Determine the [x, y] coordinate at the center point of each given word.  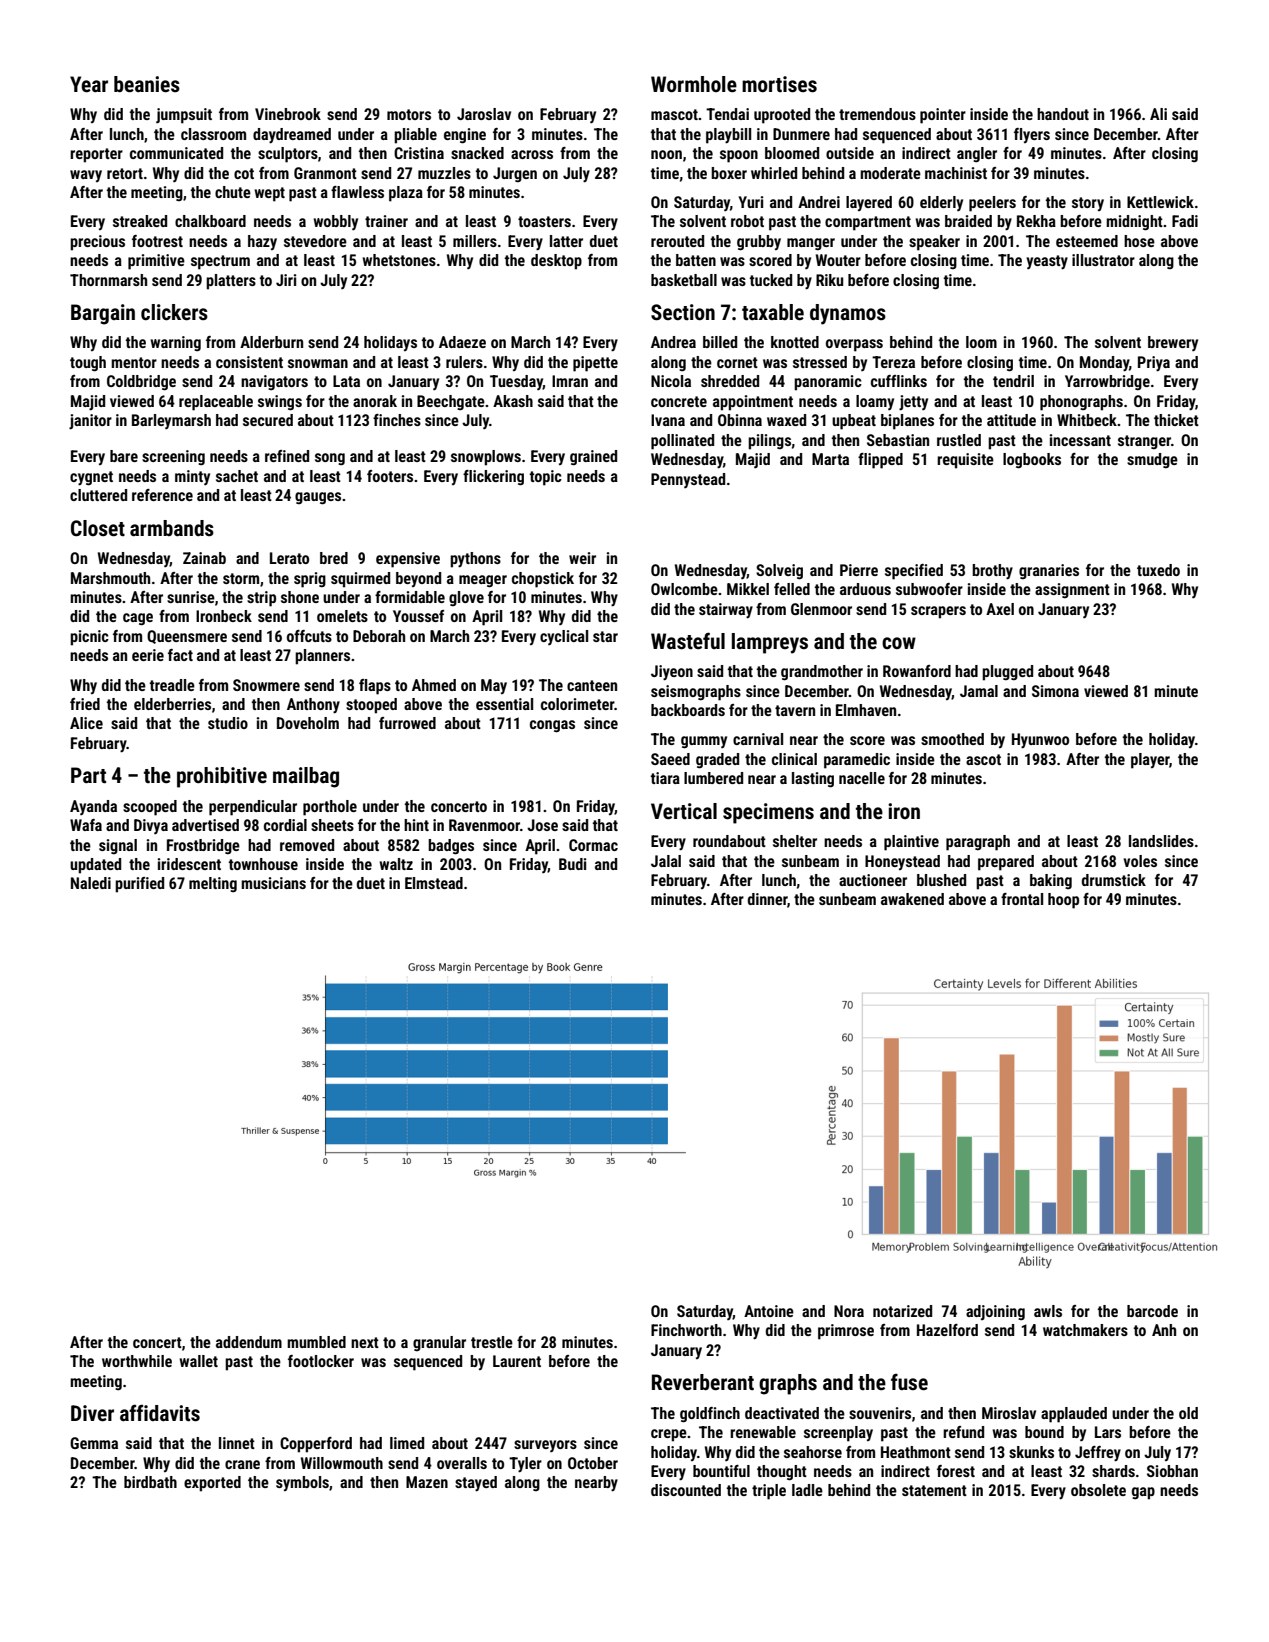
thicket [1176, 420]
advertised [205, 825]
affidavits [160, 1413]
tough [88, 364]
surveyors [545, 1446]
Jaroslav [484, 114]
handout [1063, 114]
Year [89, 84]
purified [139, 885]
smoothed [952, 739]
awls [1048, 1311]
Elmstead [434, 883]
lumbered [713, 778]
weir [582, 558]
